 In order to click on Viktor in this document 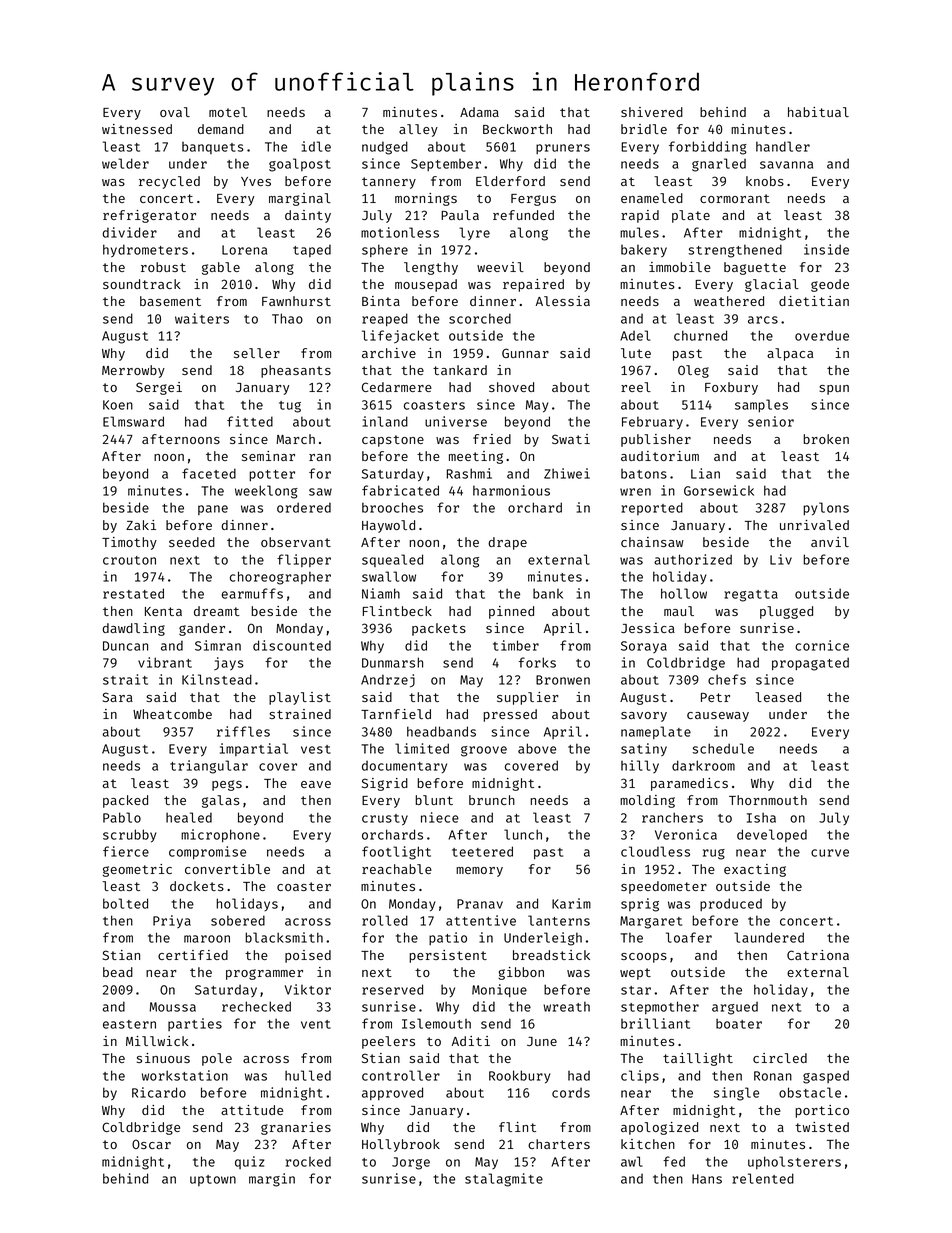, I will do `click(308, 989)`.
